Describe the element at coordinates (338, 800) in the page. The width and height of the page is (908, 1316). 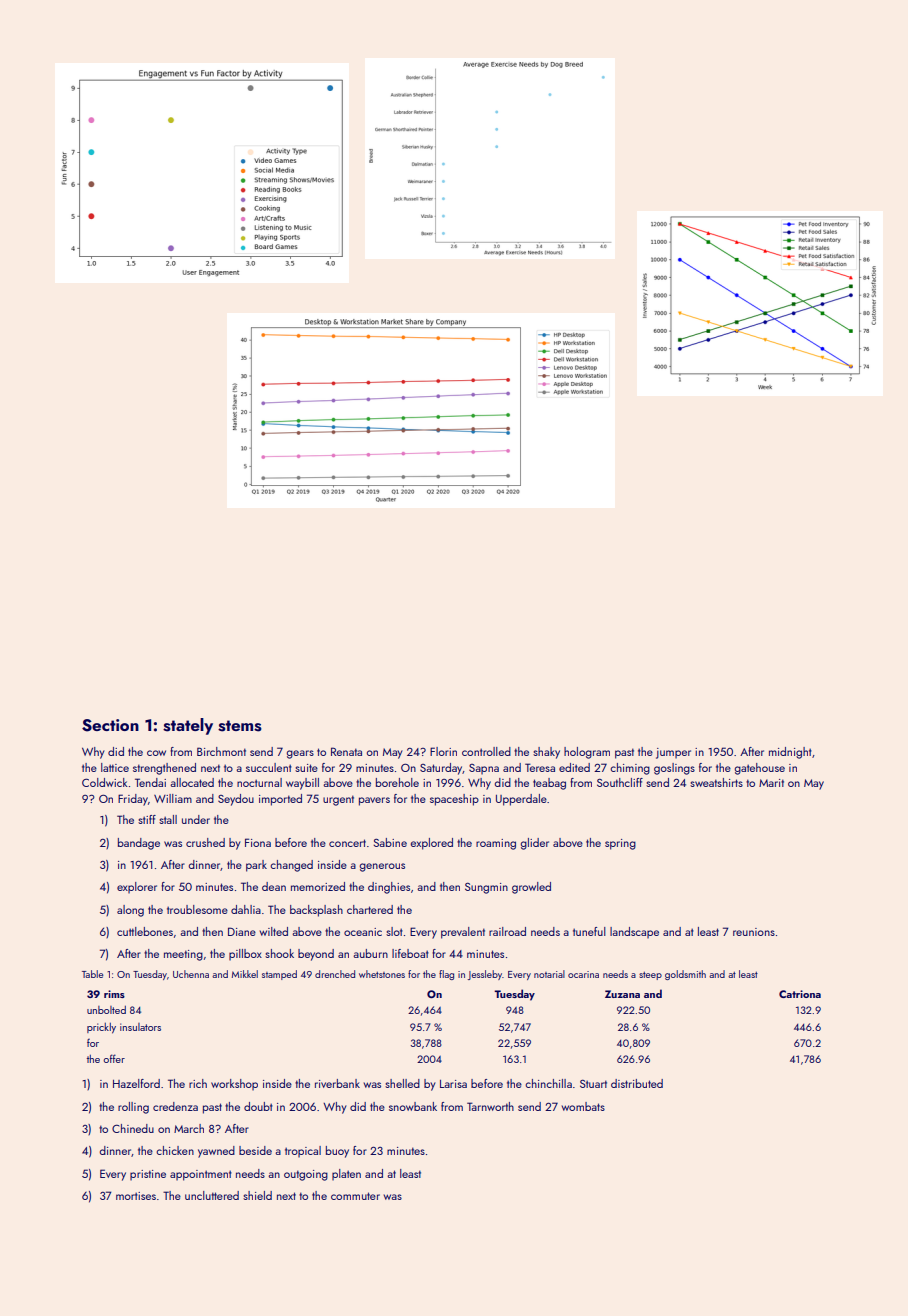
I see `urgent` at that location.
